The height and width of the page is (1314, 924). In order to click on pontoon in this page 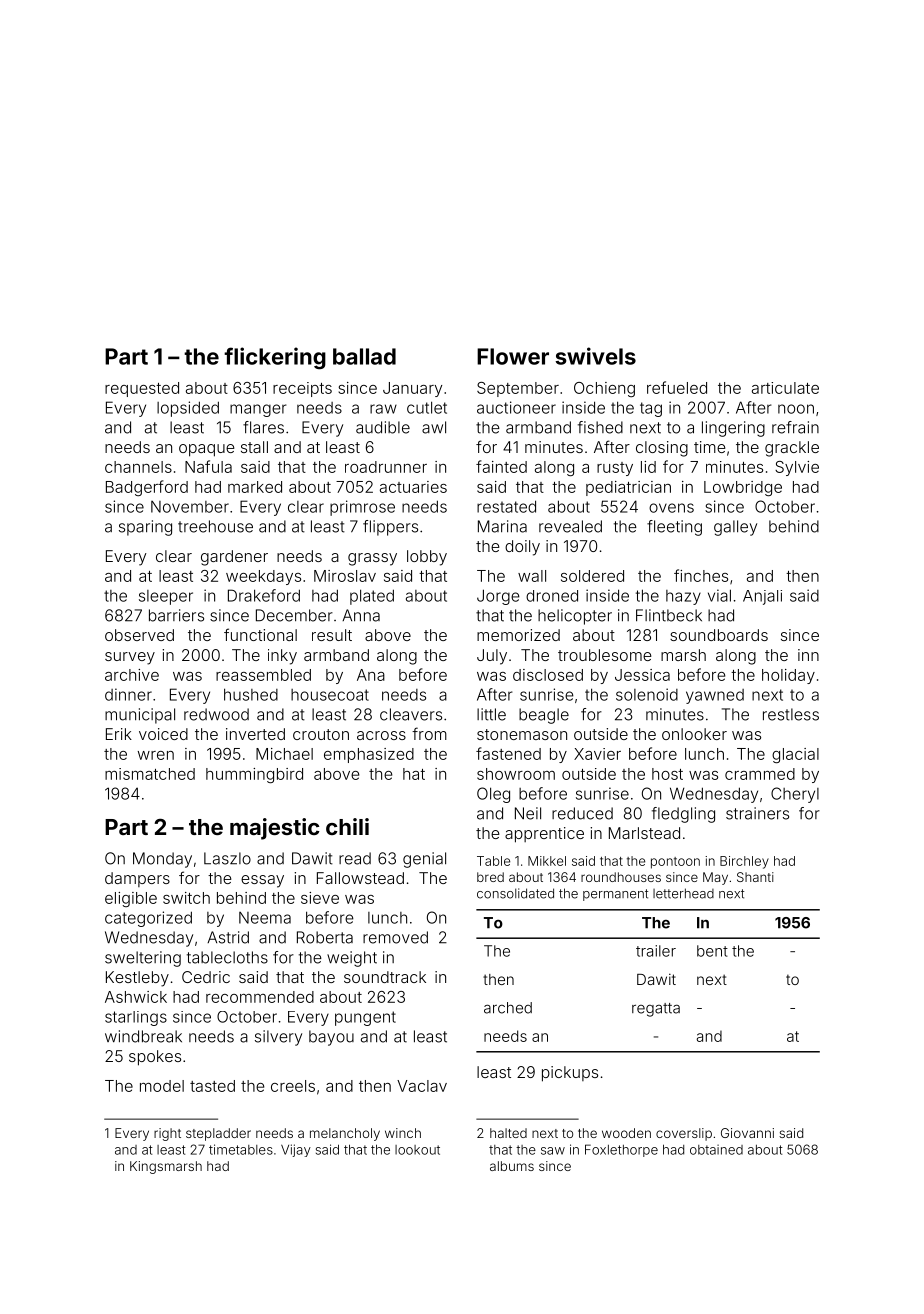, I will do `click(675, 863)`.
